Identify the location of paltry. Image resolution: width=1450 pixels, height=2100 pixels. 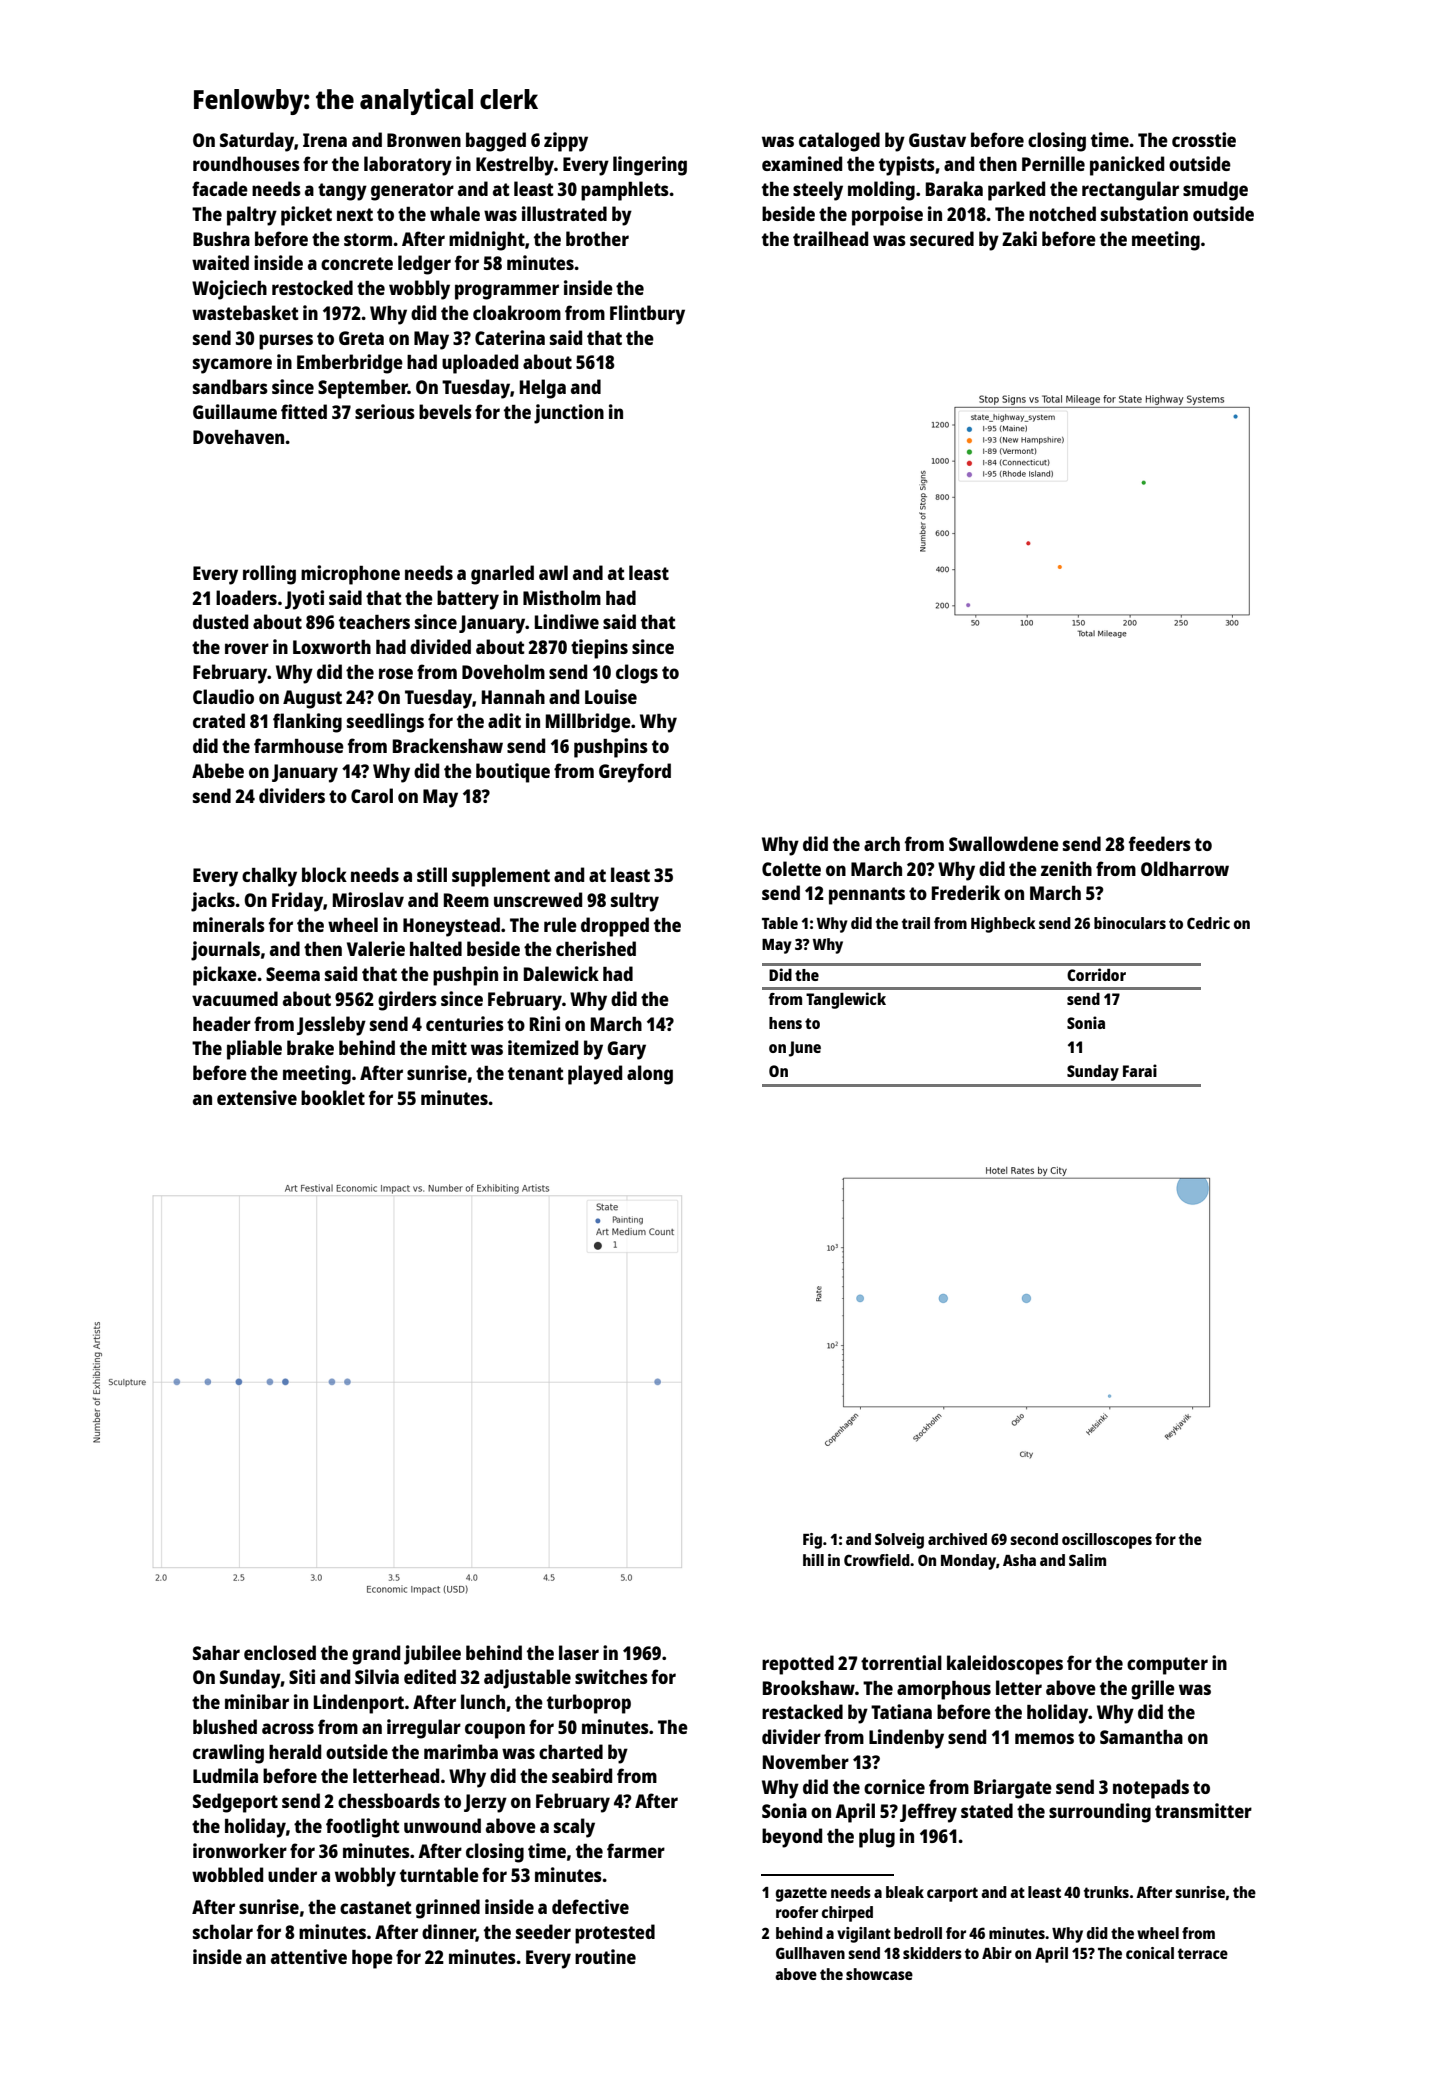
(252, 216).
